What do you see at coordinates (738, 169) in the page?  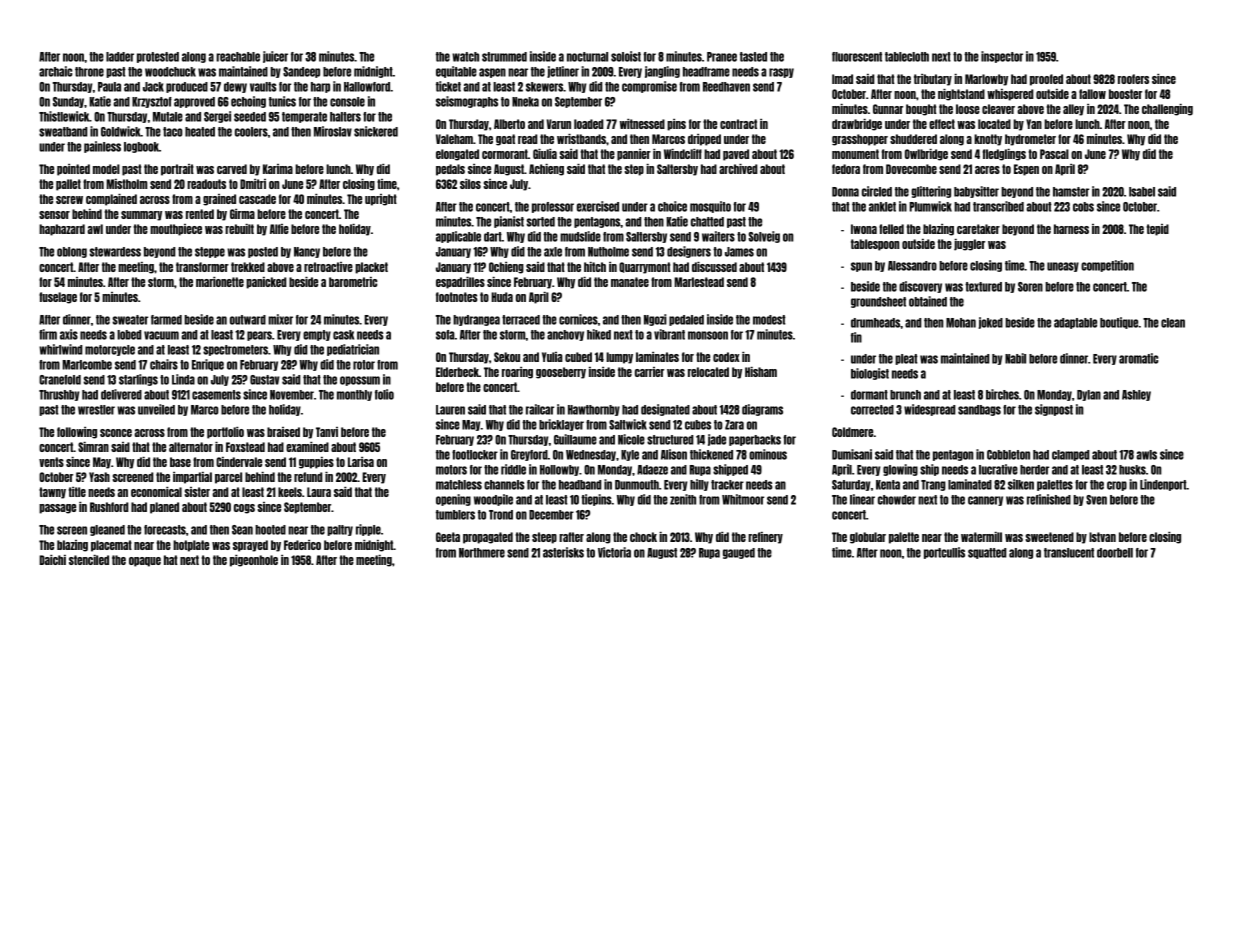 I see `archived` at bounding box center [738, 169].
